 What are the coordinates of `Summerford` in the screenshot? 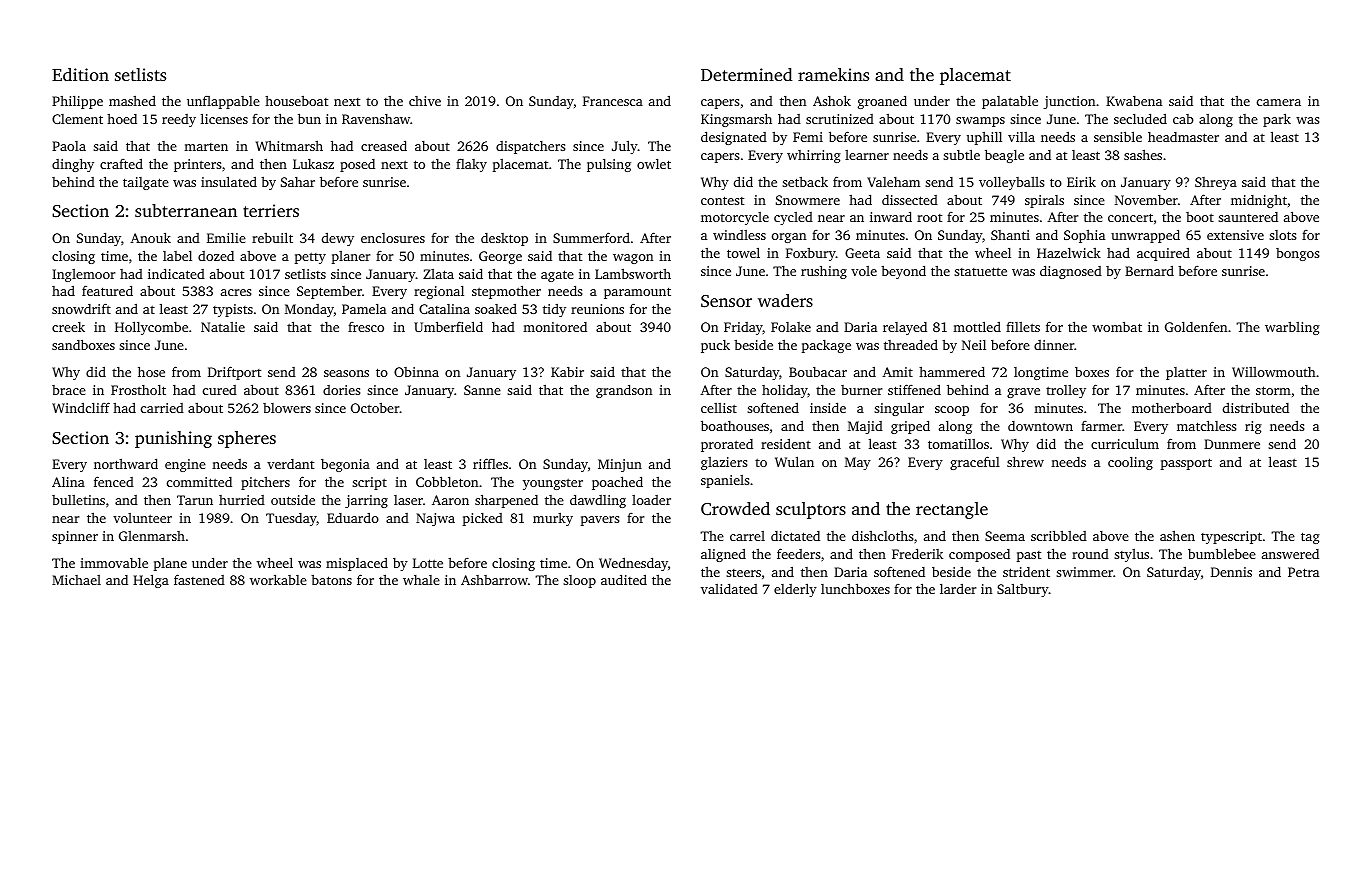 It's located at (591, 237).
